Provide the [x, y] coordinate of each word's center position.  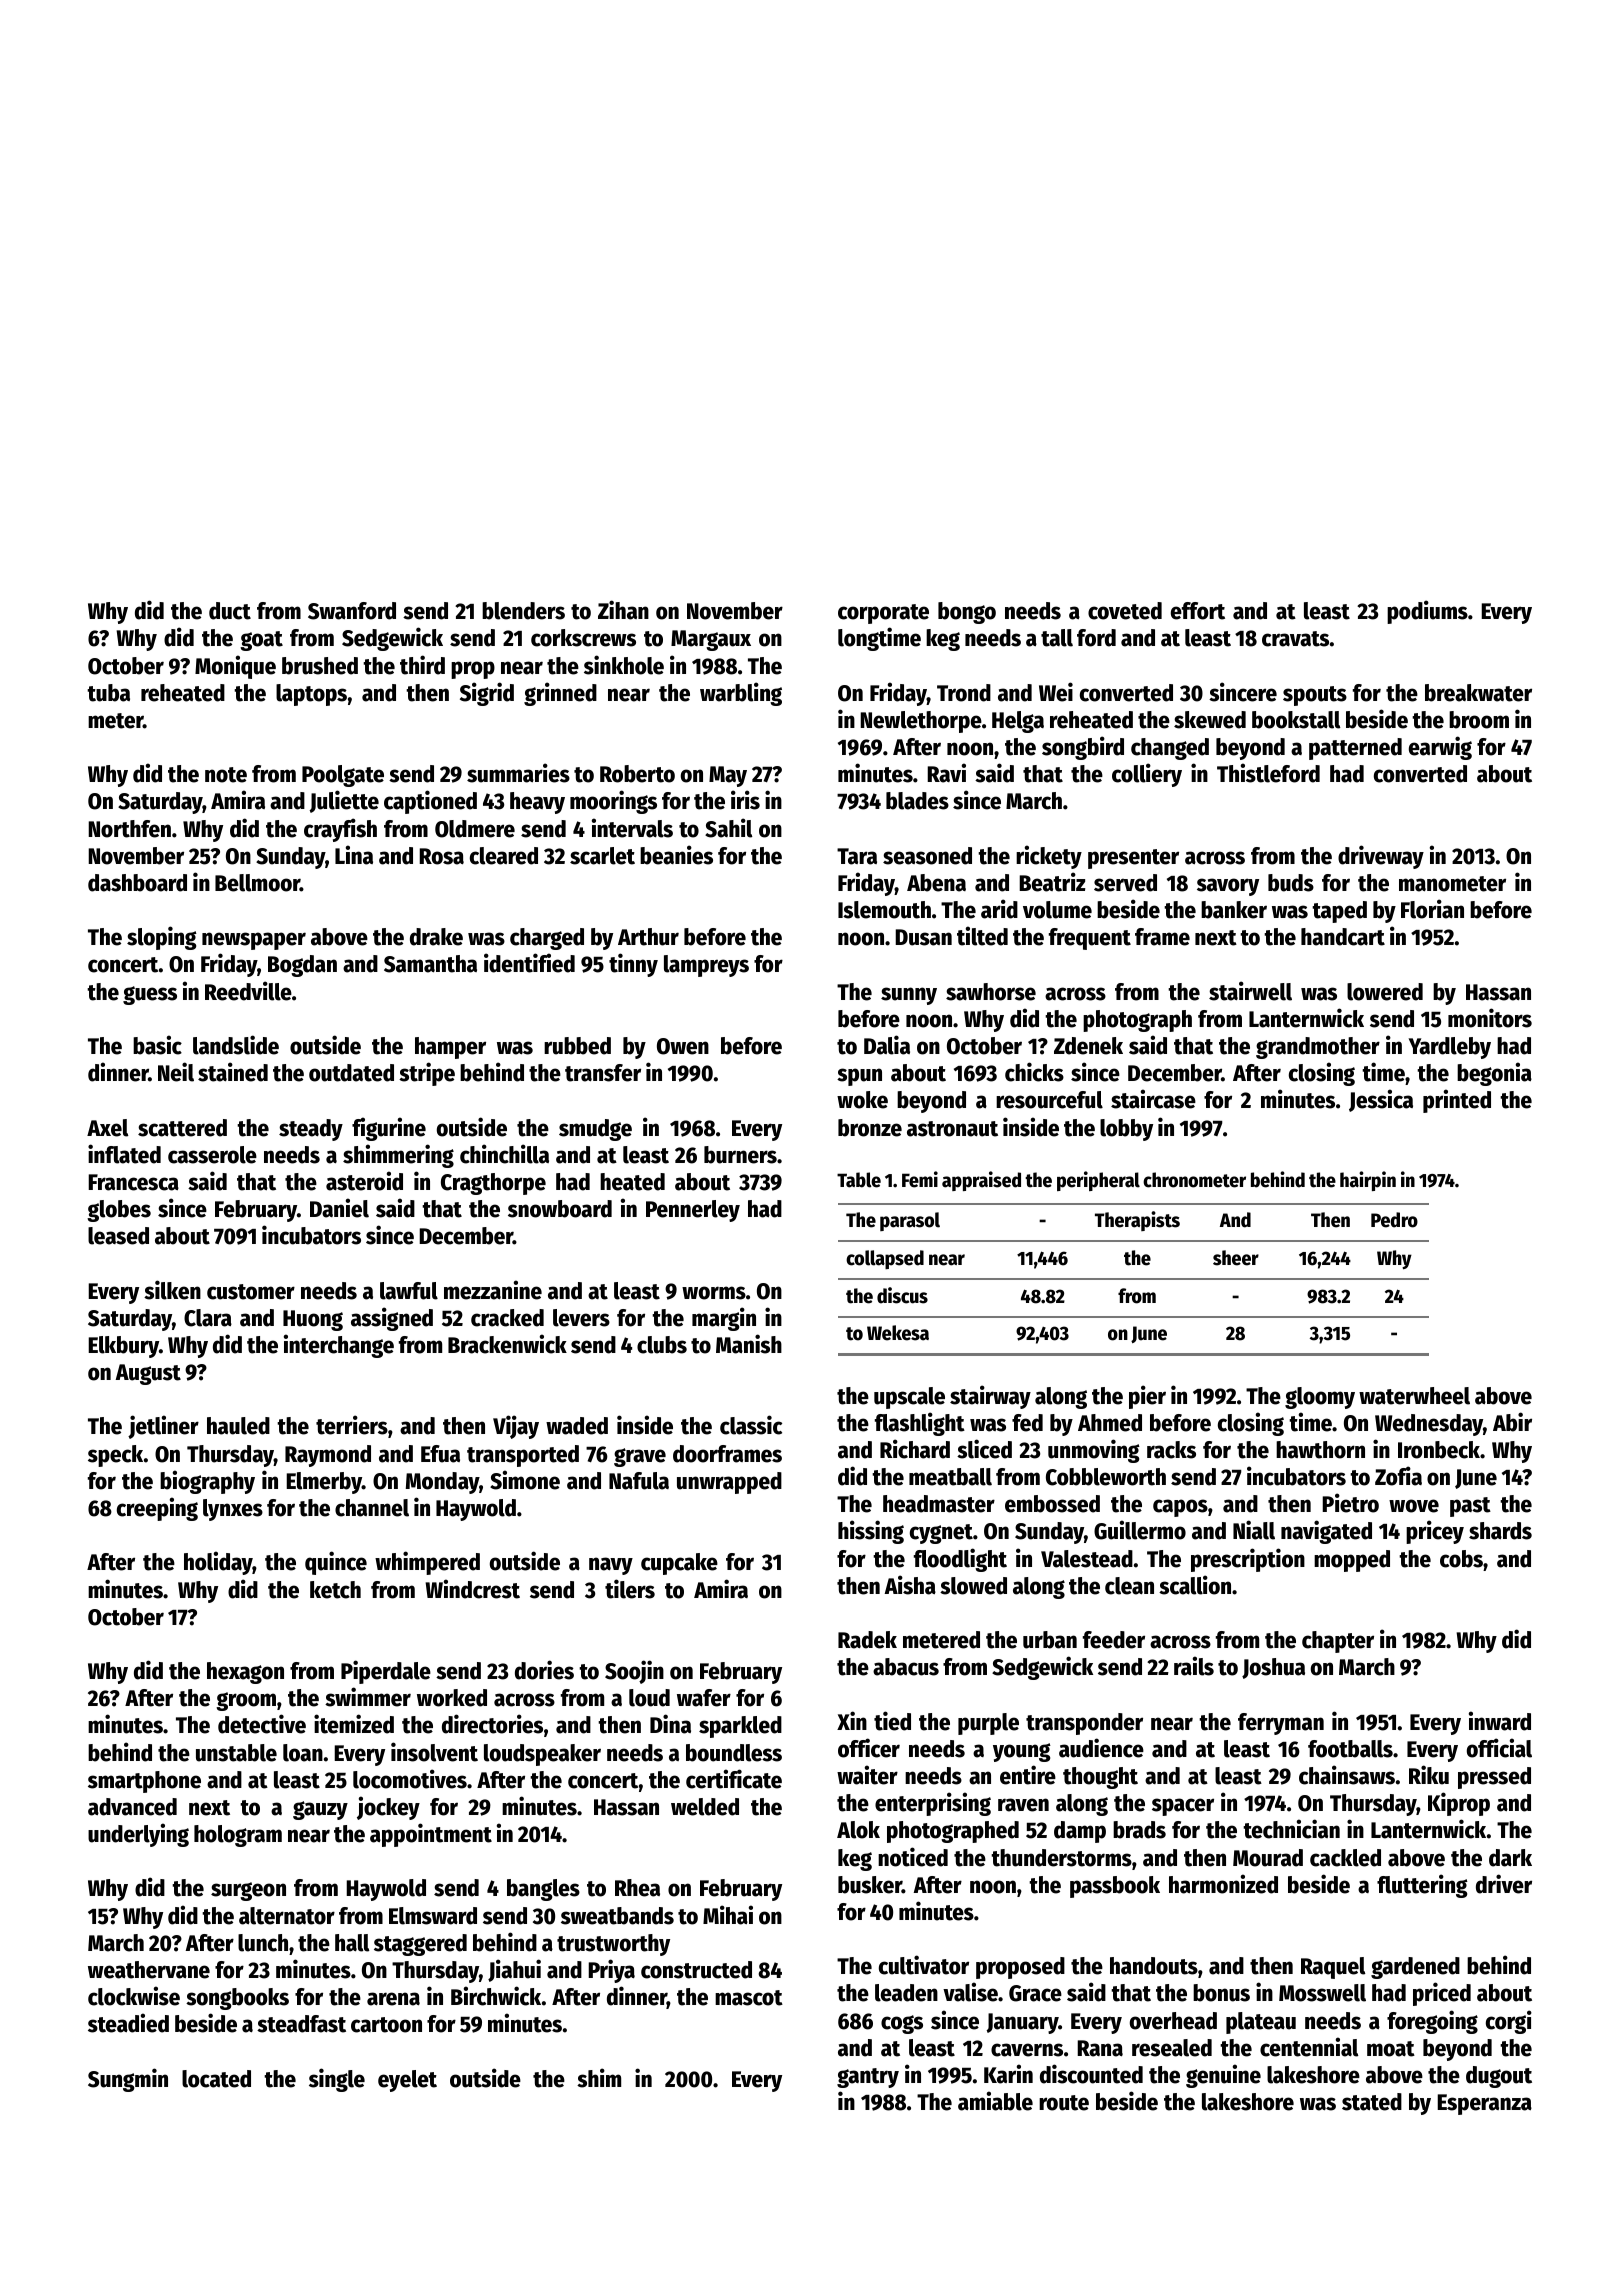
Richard [915, 1449]
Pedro [1394, 1220]
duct [230, 611]
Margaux [711, 640]
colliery [1147, 775]
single [337, 2080]
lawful [409, 1291]
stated [1372, 2102]
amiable [995, 2101]
